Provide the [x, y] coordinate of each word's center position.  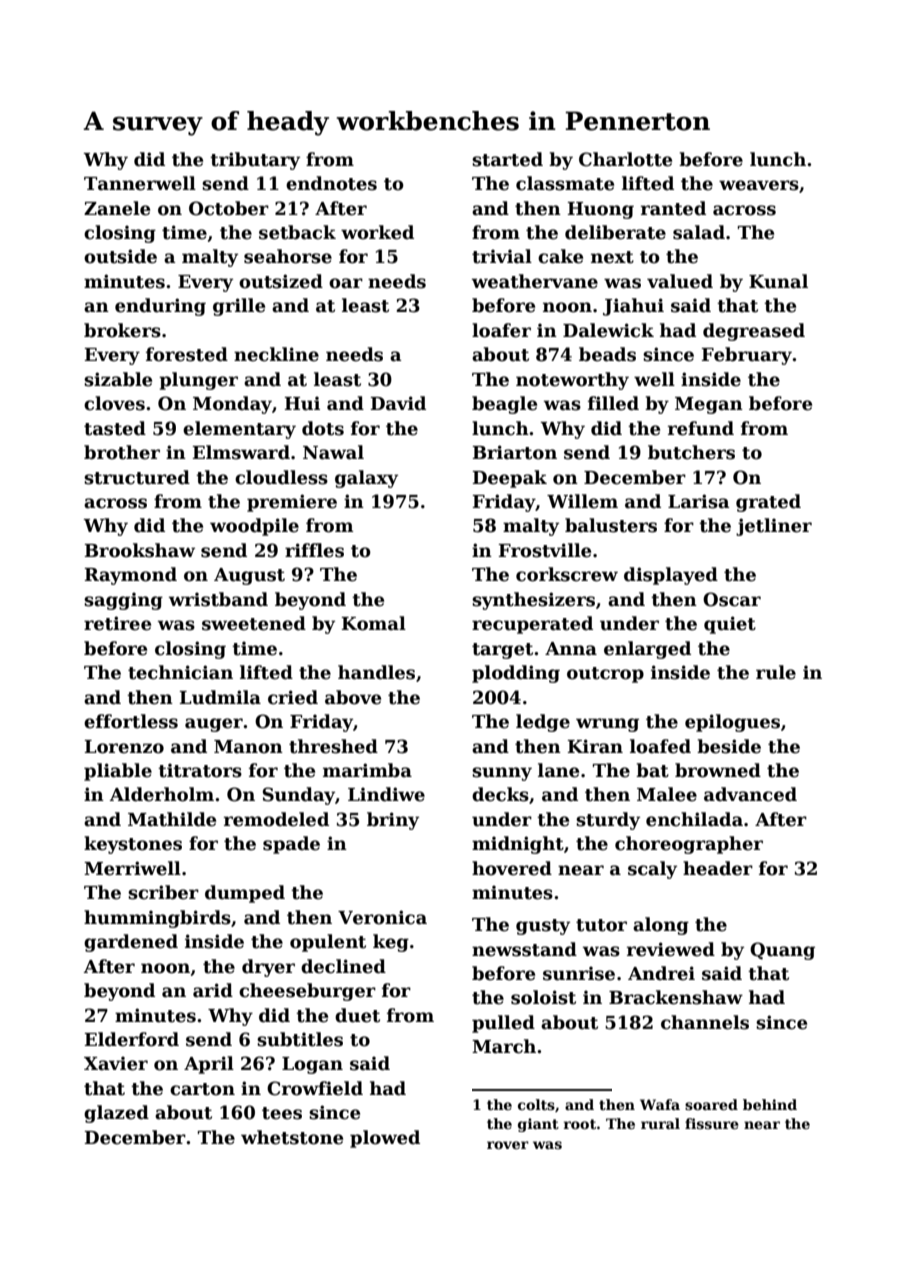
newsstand [524, 949]
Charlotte [625, 159]
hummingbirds [157, 919]
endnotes [331, 183]
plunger [198, 381]
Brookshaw [139, 550]
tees [282, 1113]
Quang [782, 951]
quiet [730, 625]
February [746, 356]
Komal [373, 623]
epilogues [732, 723]
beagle [504, 405]
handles [376, 672]
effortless [131, 721]
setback [297, 232]
